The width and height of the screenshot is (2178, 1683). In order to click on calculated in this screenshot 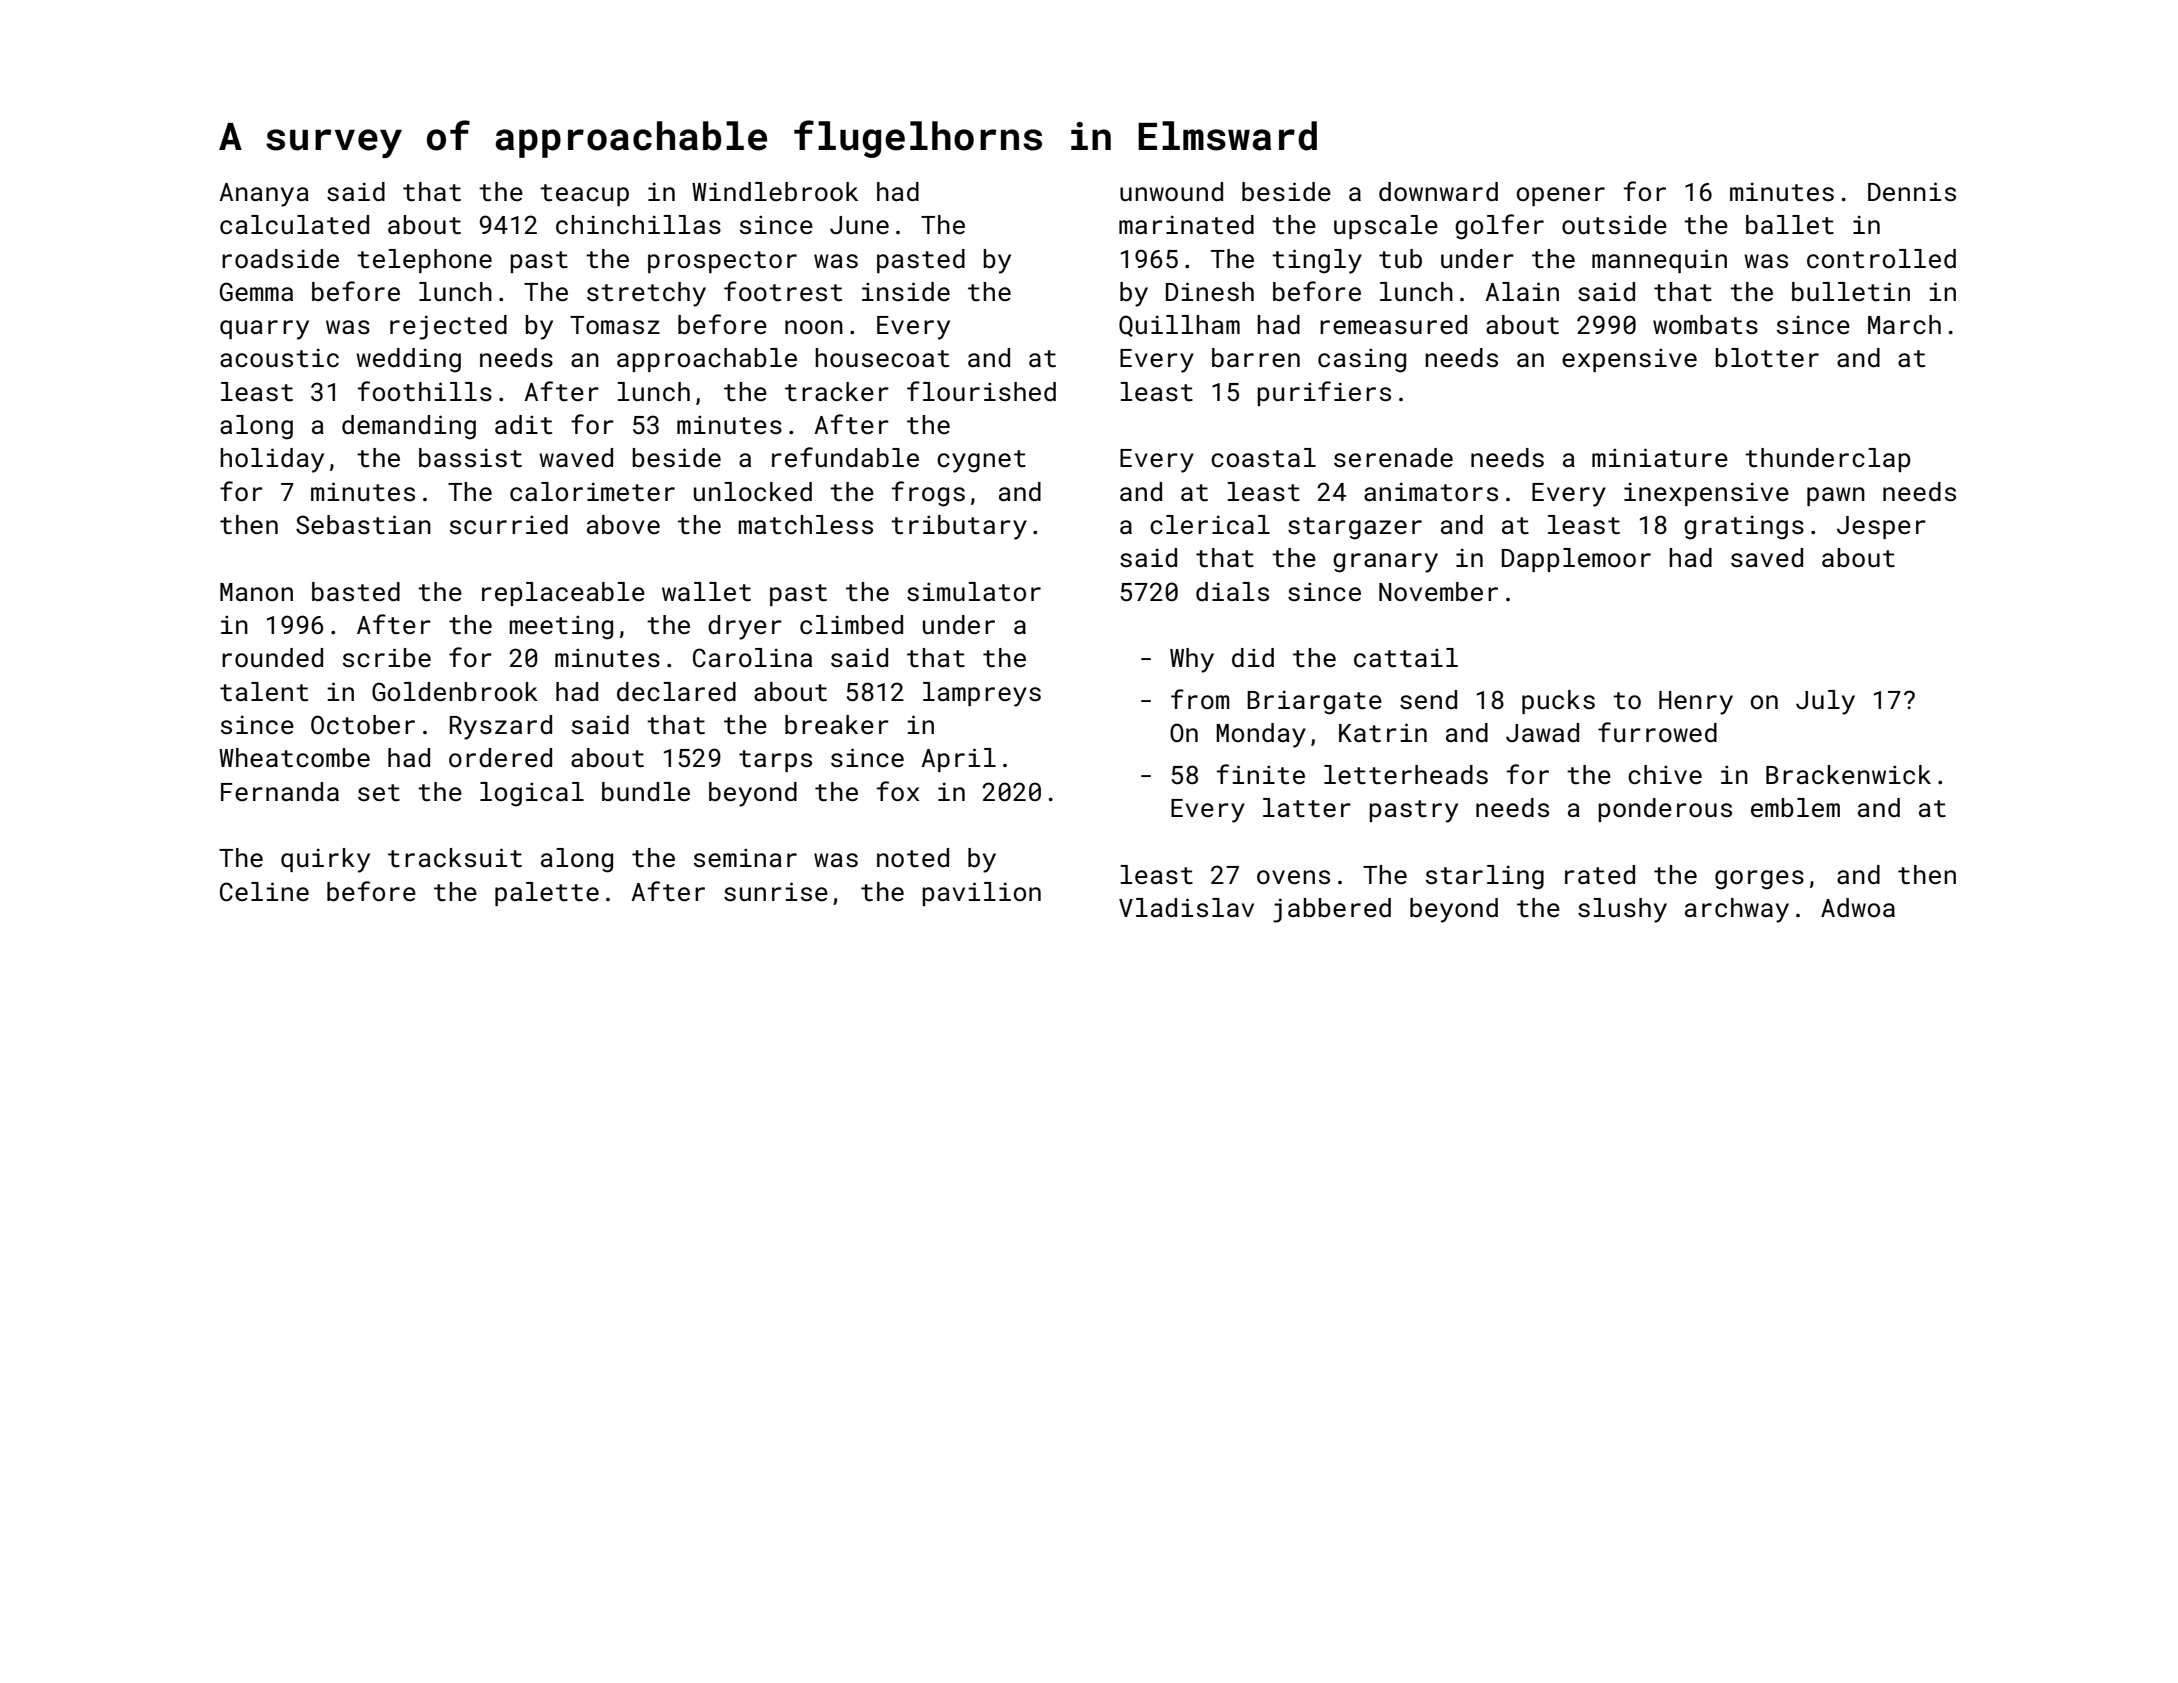, I will do `click(294, 225)`.
